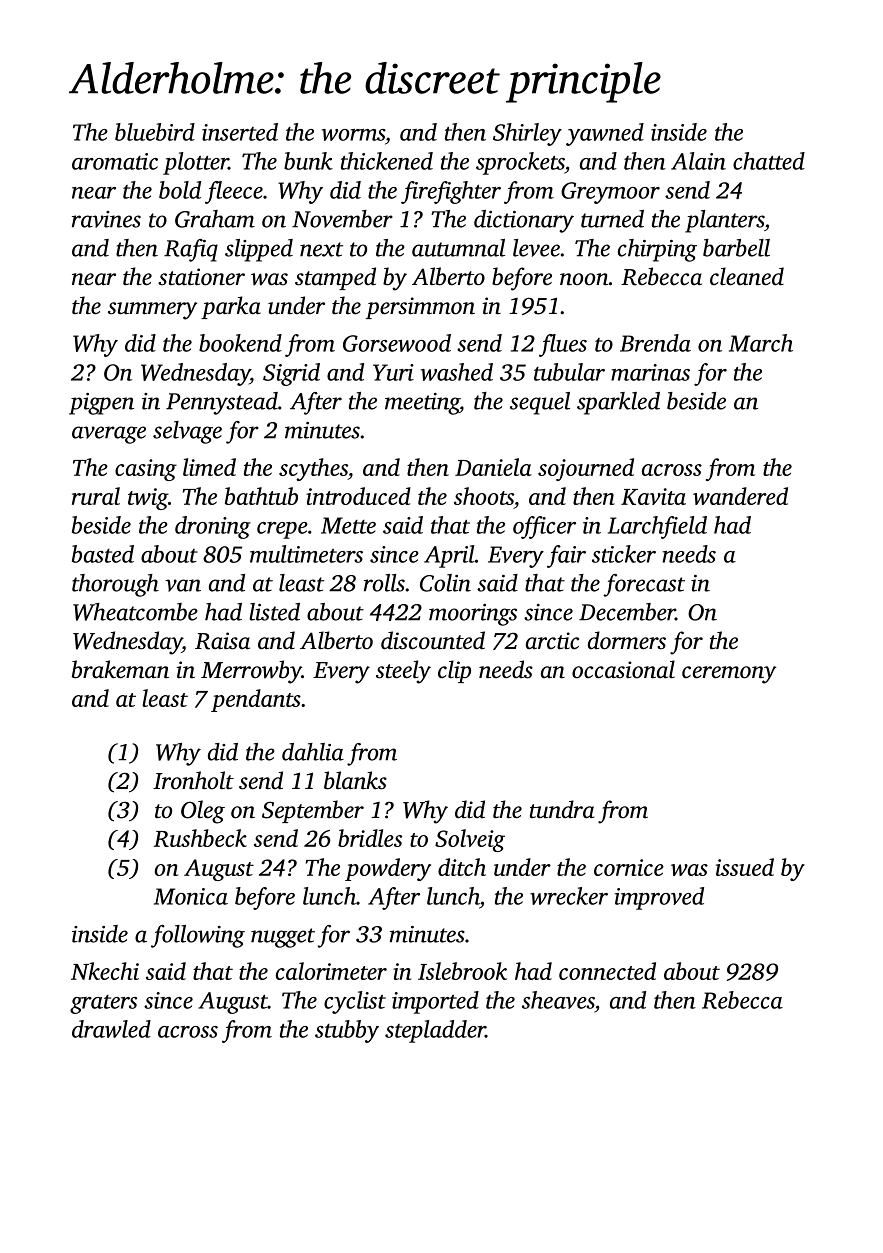 The image size is (883, 1253). I want to click on scythes, so click(313, 469).
